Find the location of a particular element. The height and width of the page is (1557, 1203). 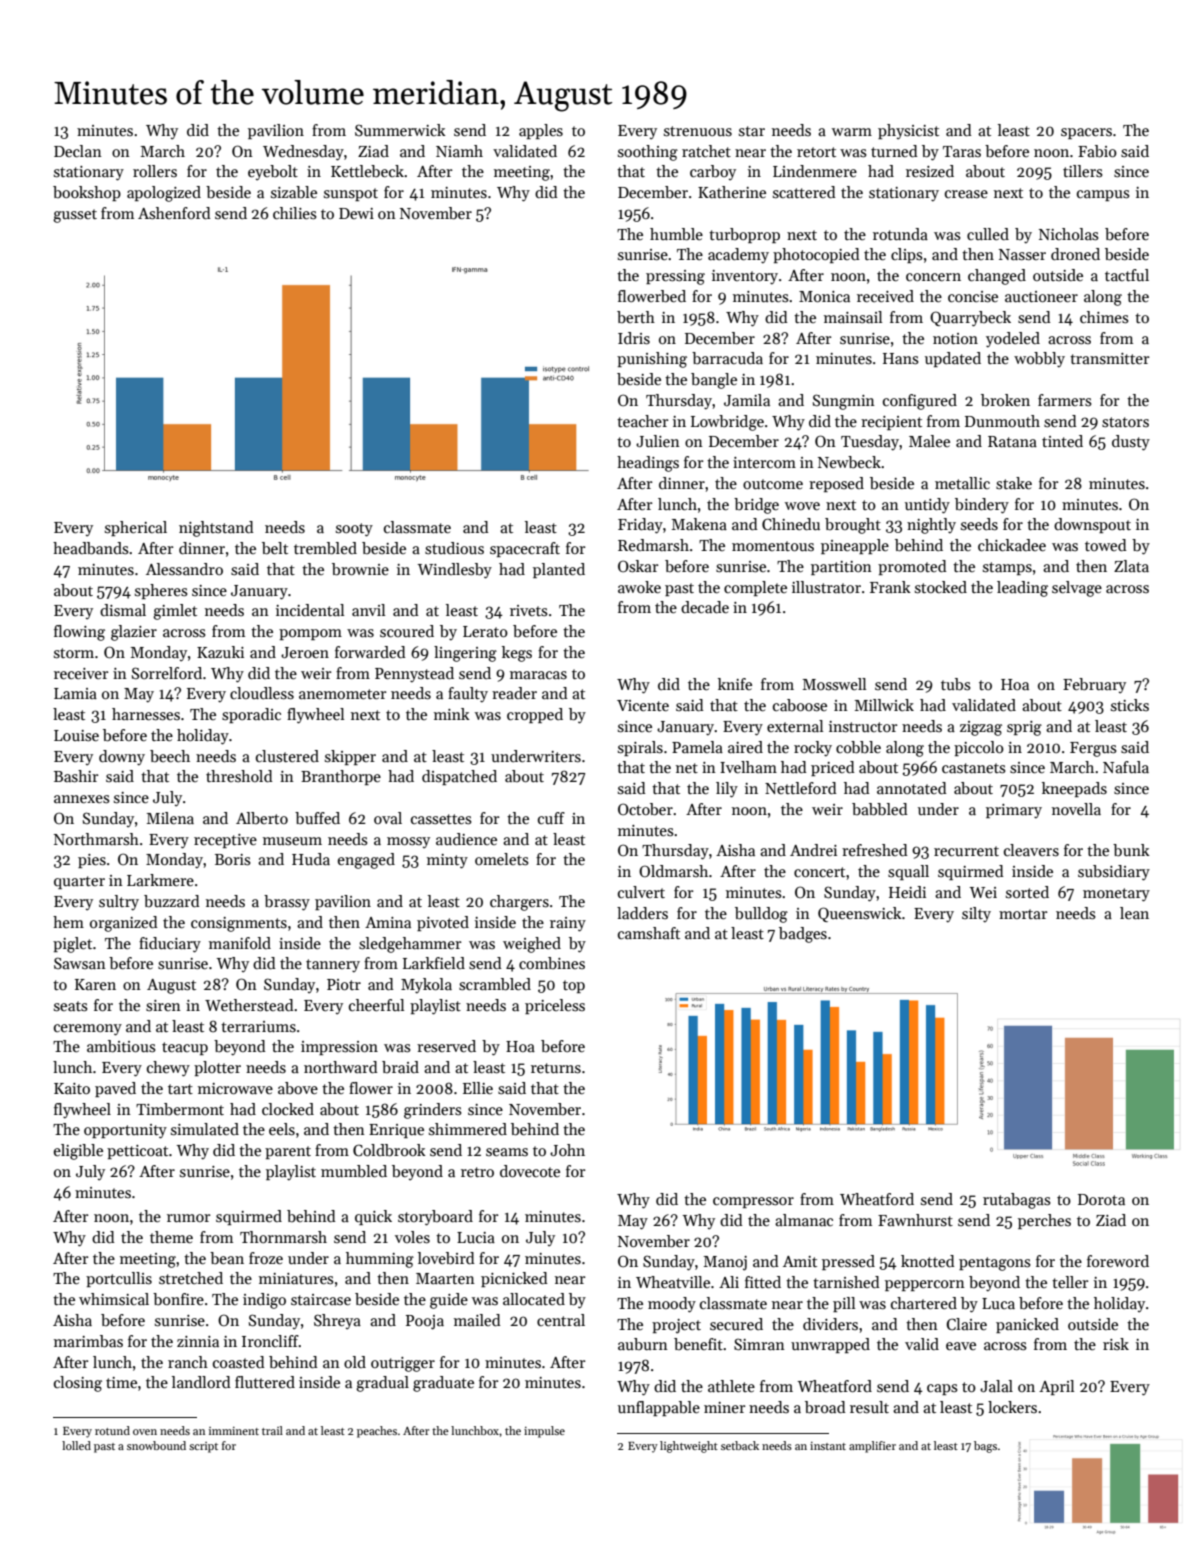

petticoat is located at coordinates (137, 1152).
